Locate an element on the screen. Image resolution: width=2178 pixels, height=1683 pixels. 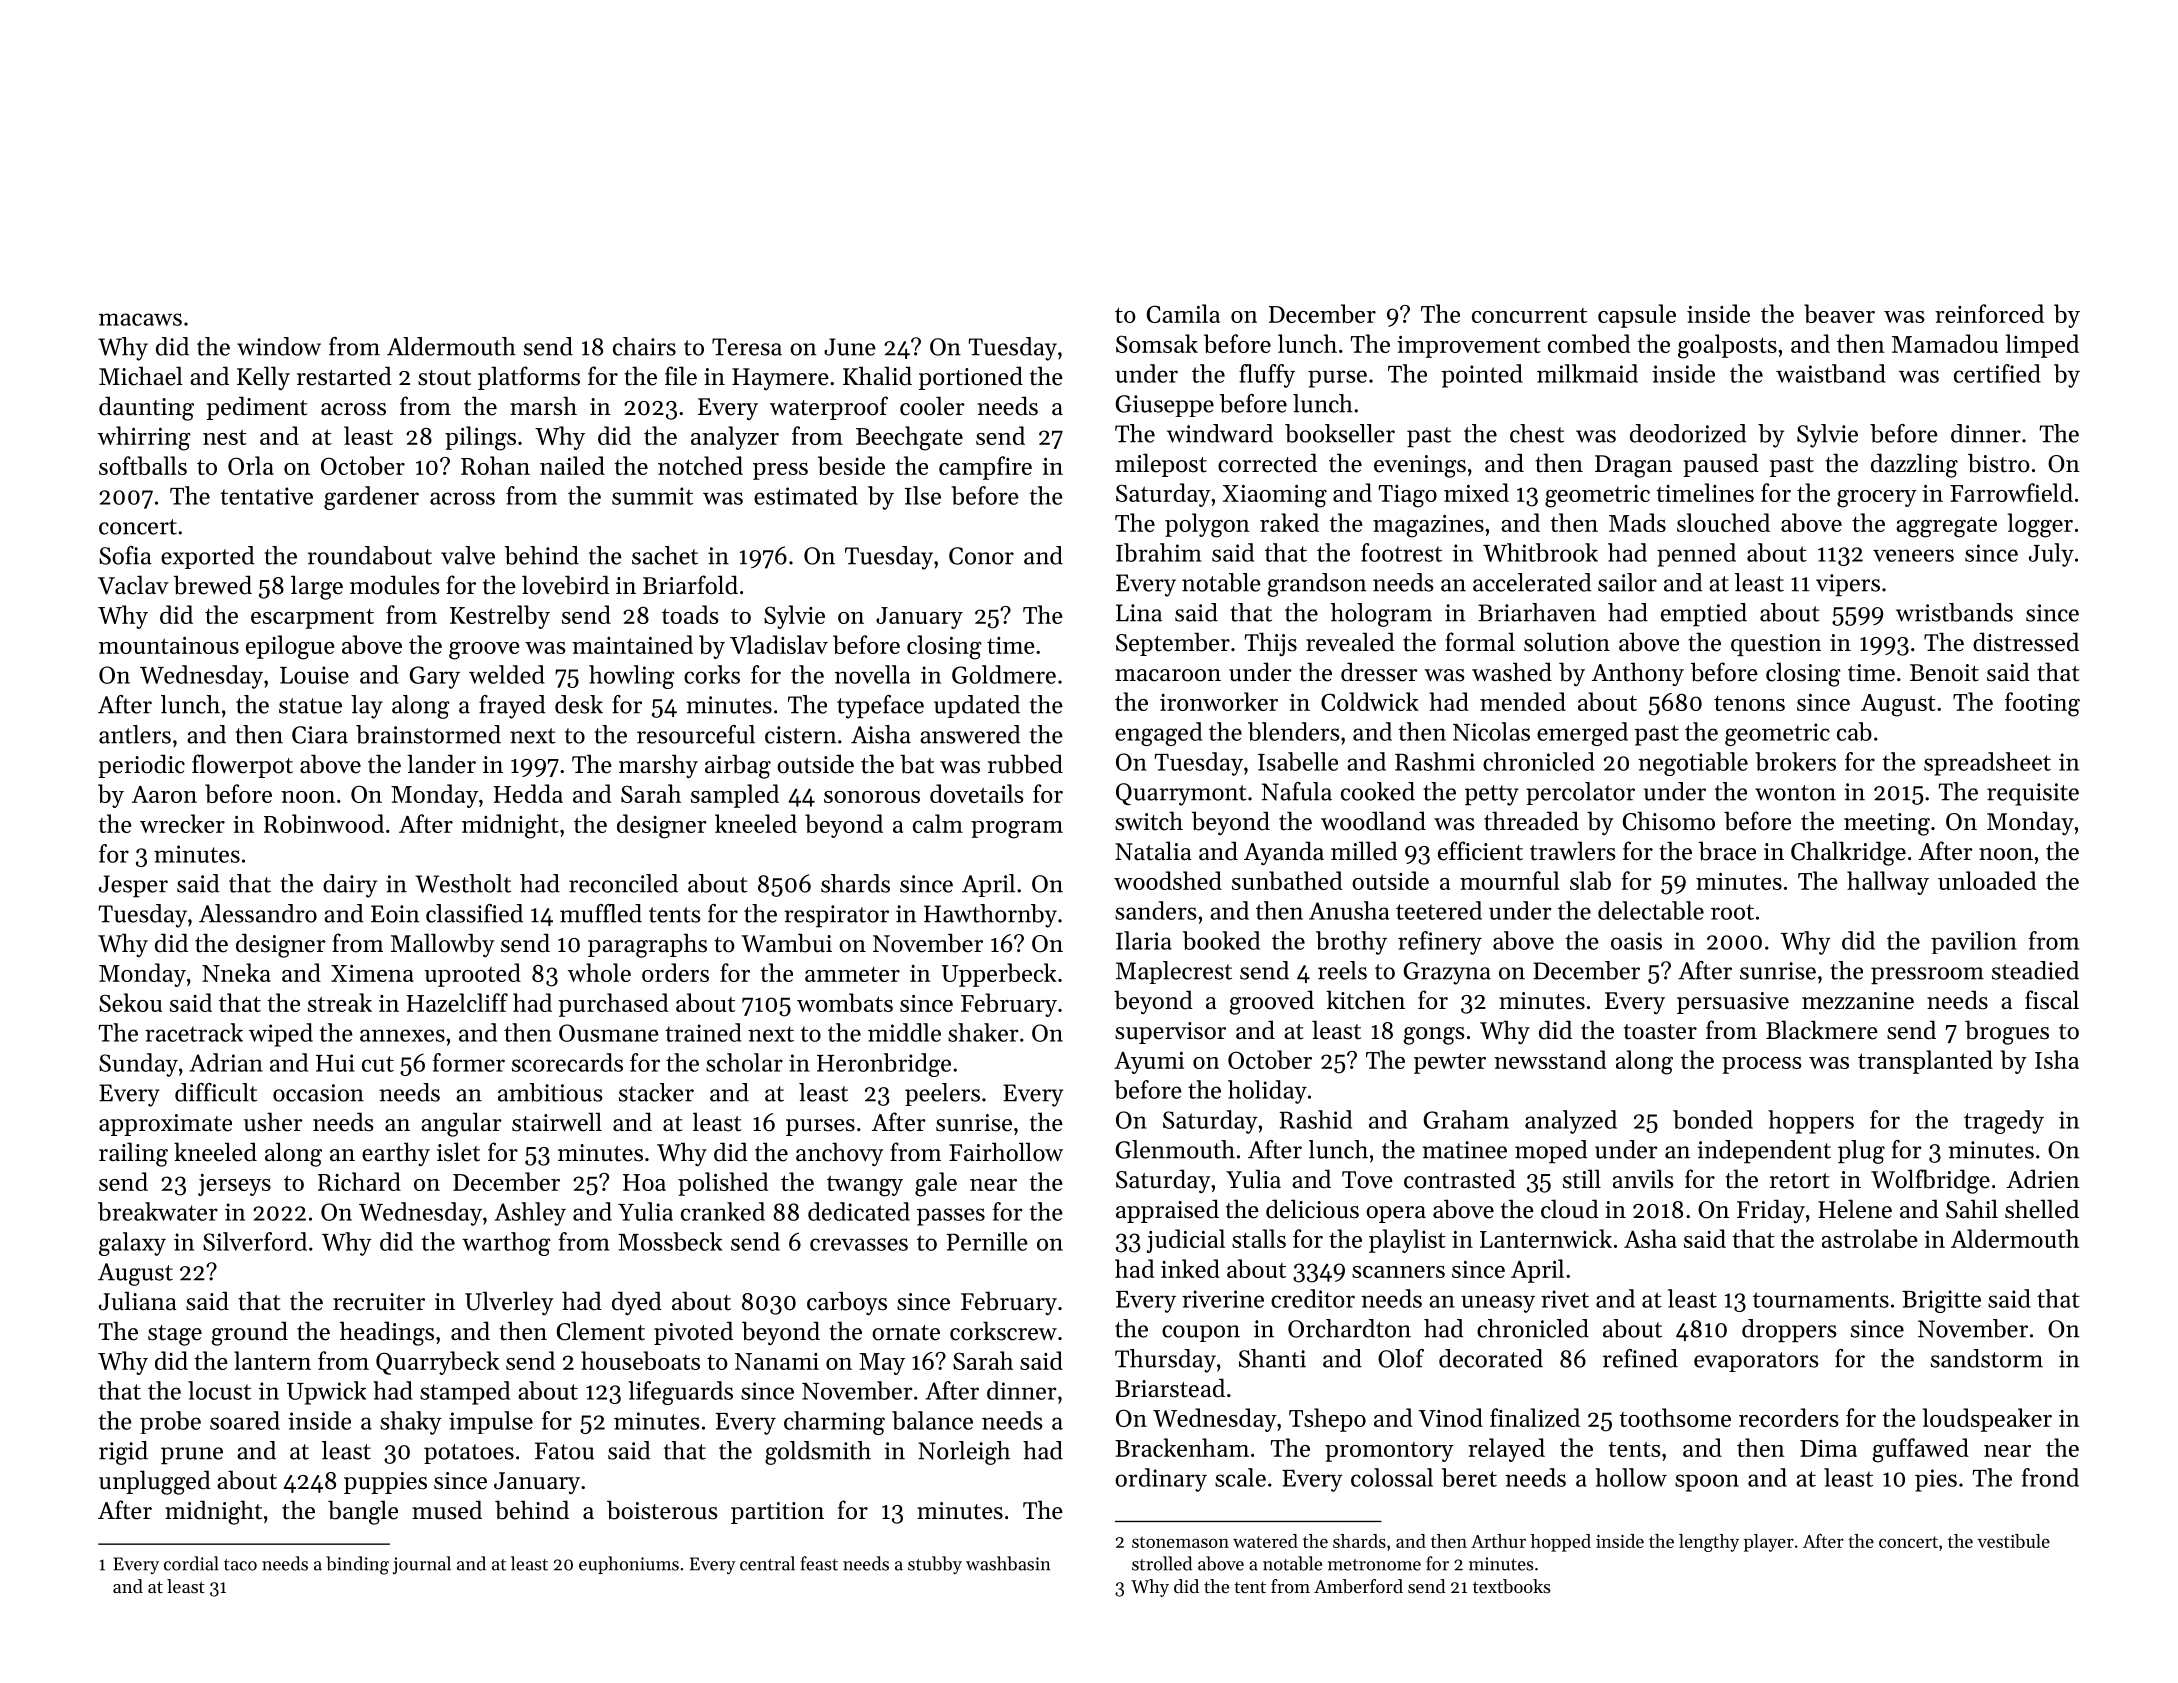
spreadsheet is located at coordinates (1987, 764).
